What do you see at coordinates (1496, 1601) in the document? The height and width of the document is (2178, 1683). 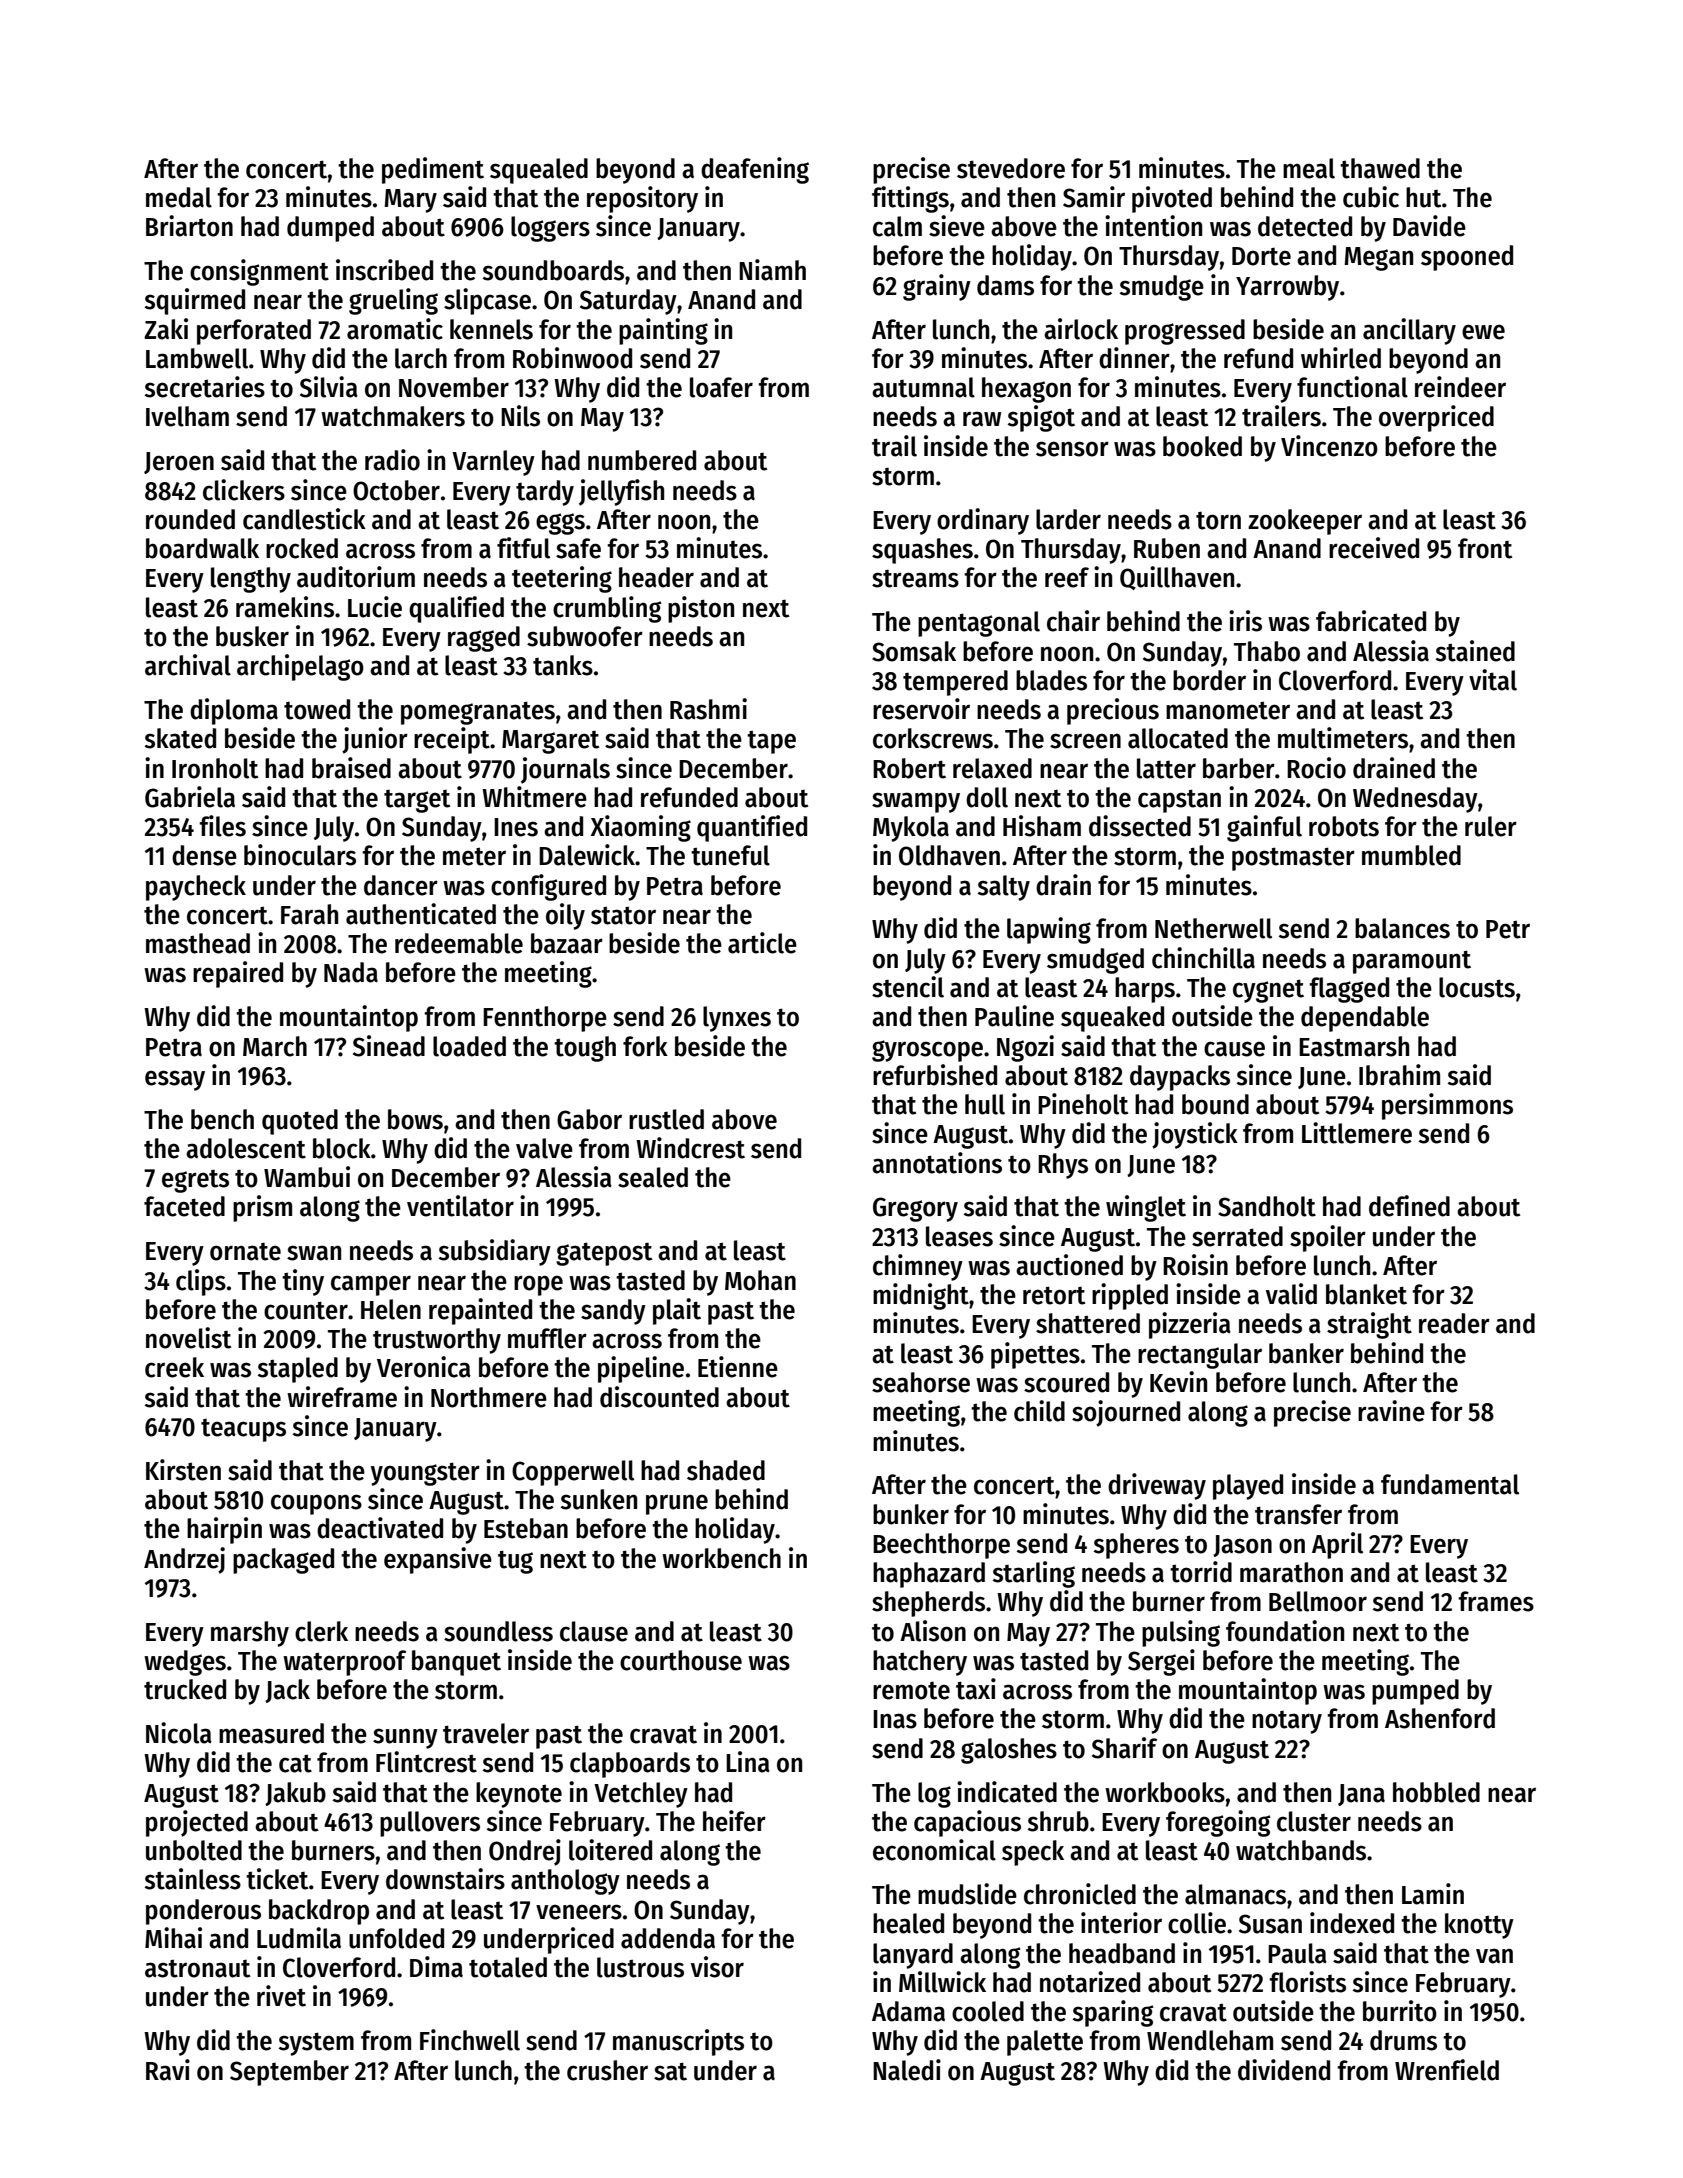 I see `frames` at bounding box center [1496, 1601].
